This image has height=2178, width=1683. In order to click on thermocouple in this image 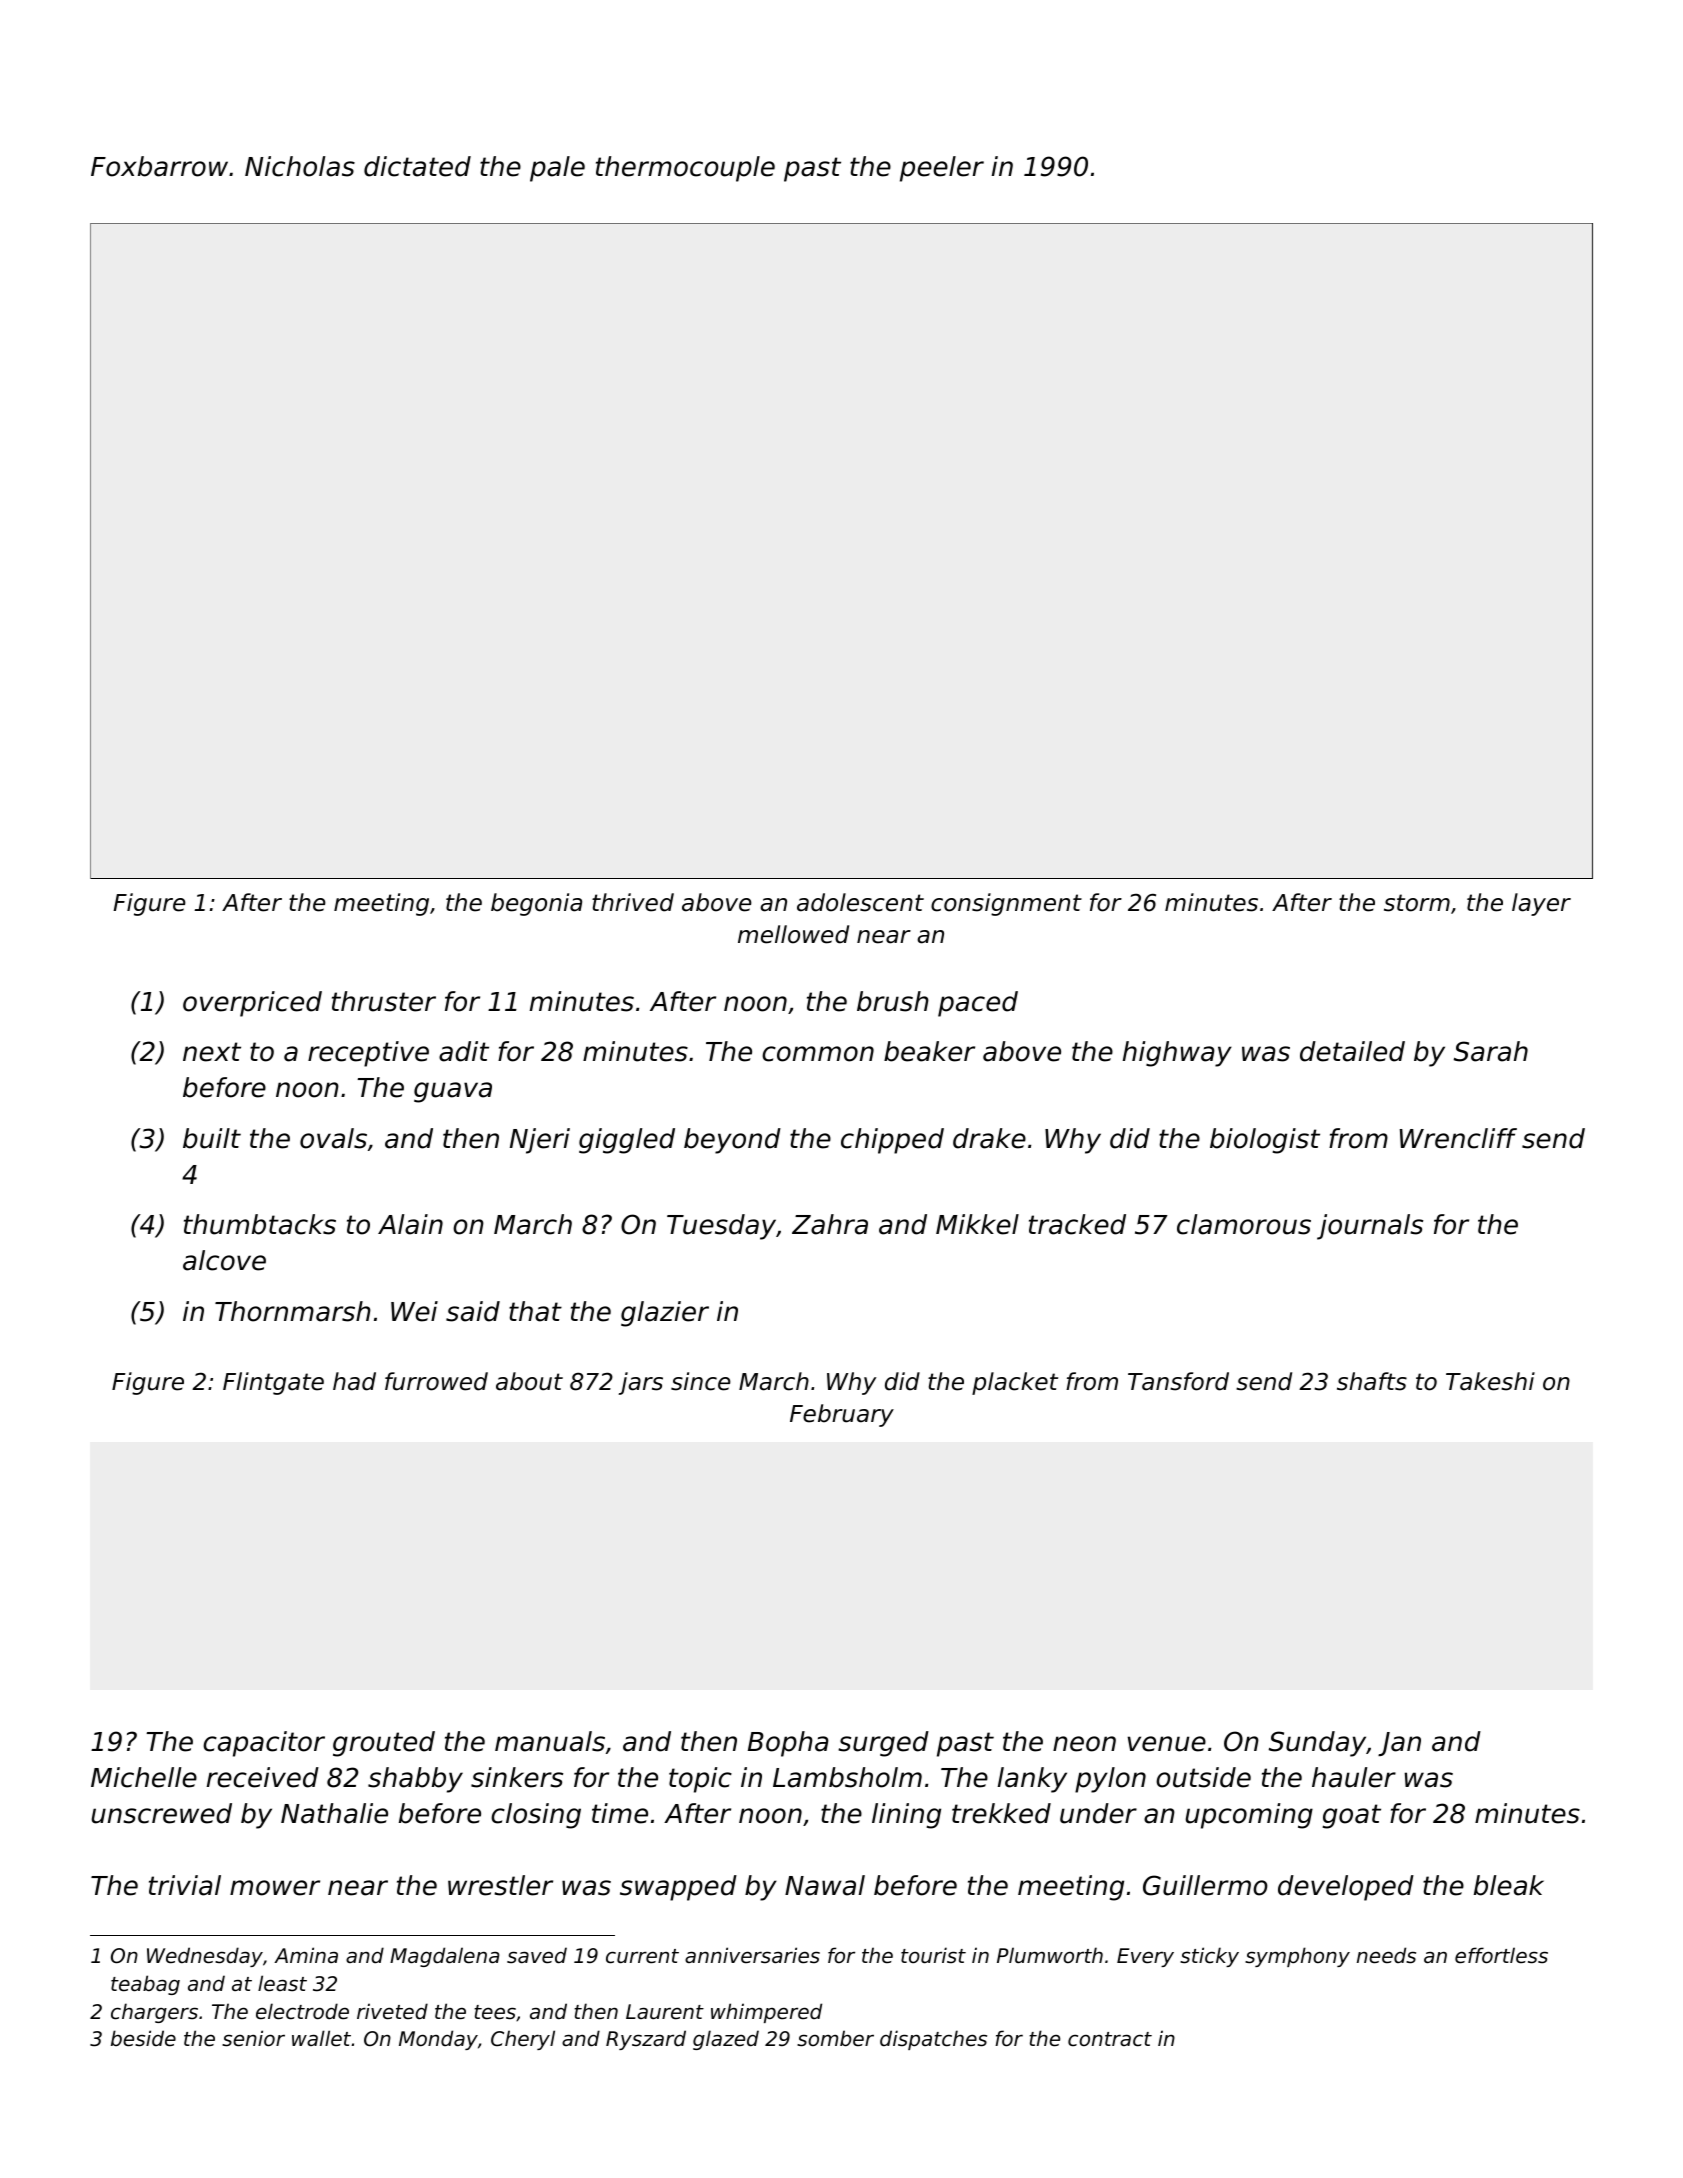, I will do `click(685, 169)`.
